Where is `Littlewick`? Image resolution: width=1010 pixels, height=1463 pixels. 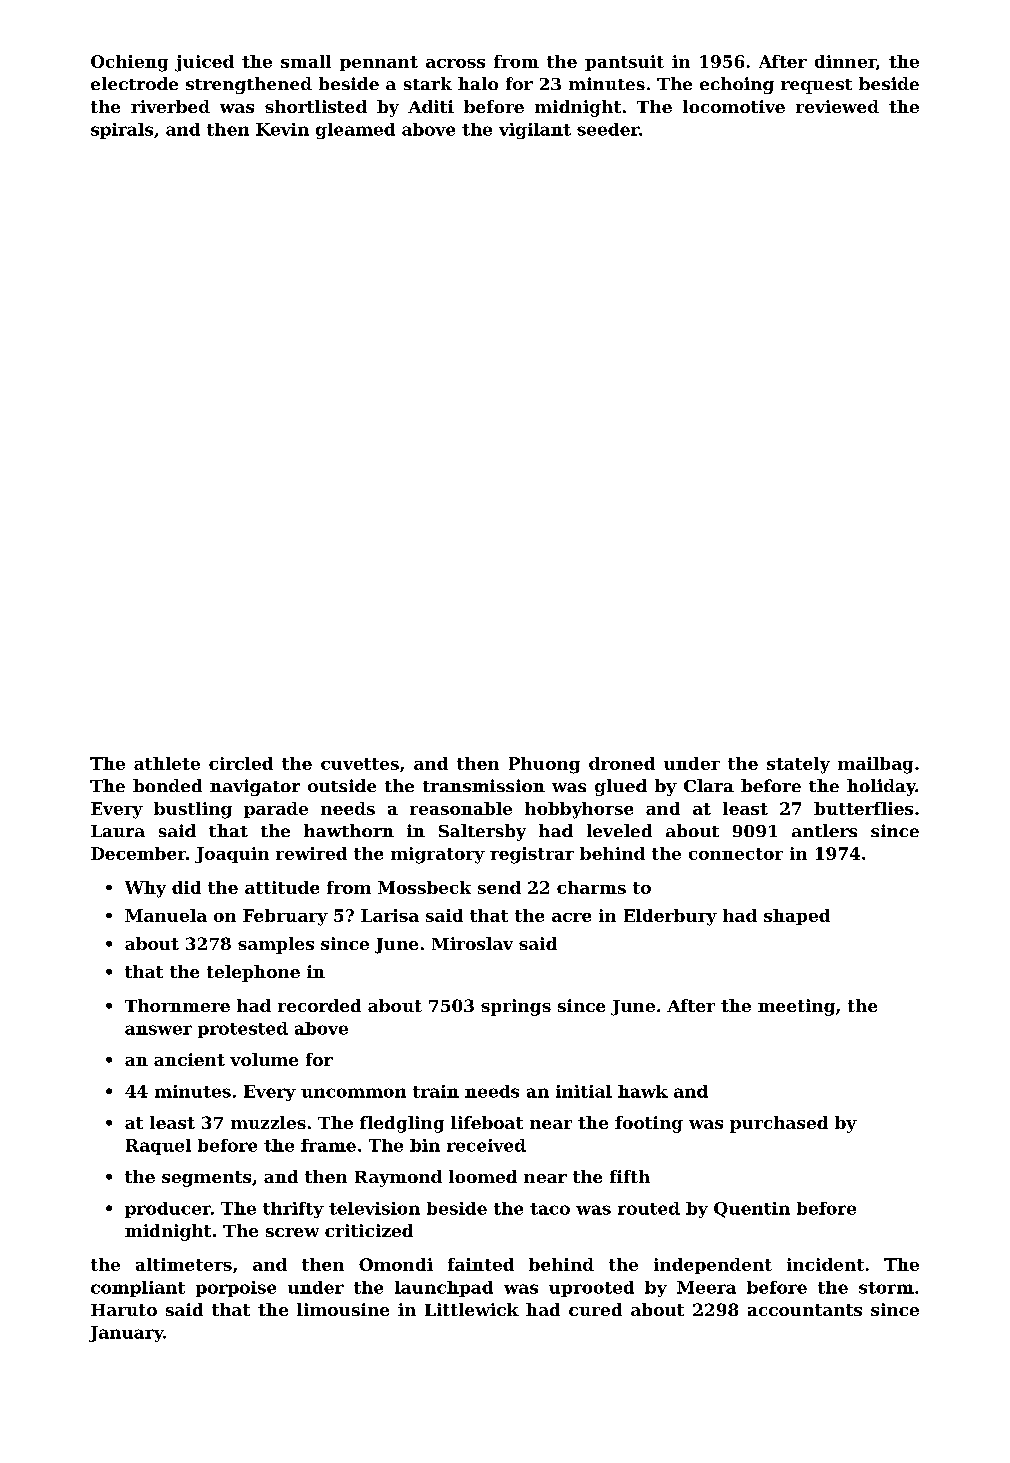 Littlewick is located at coordinates (472, 1309).
